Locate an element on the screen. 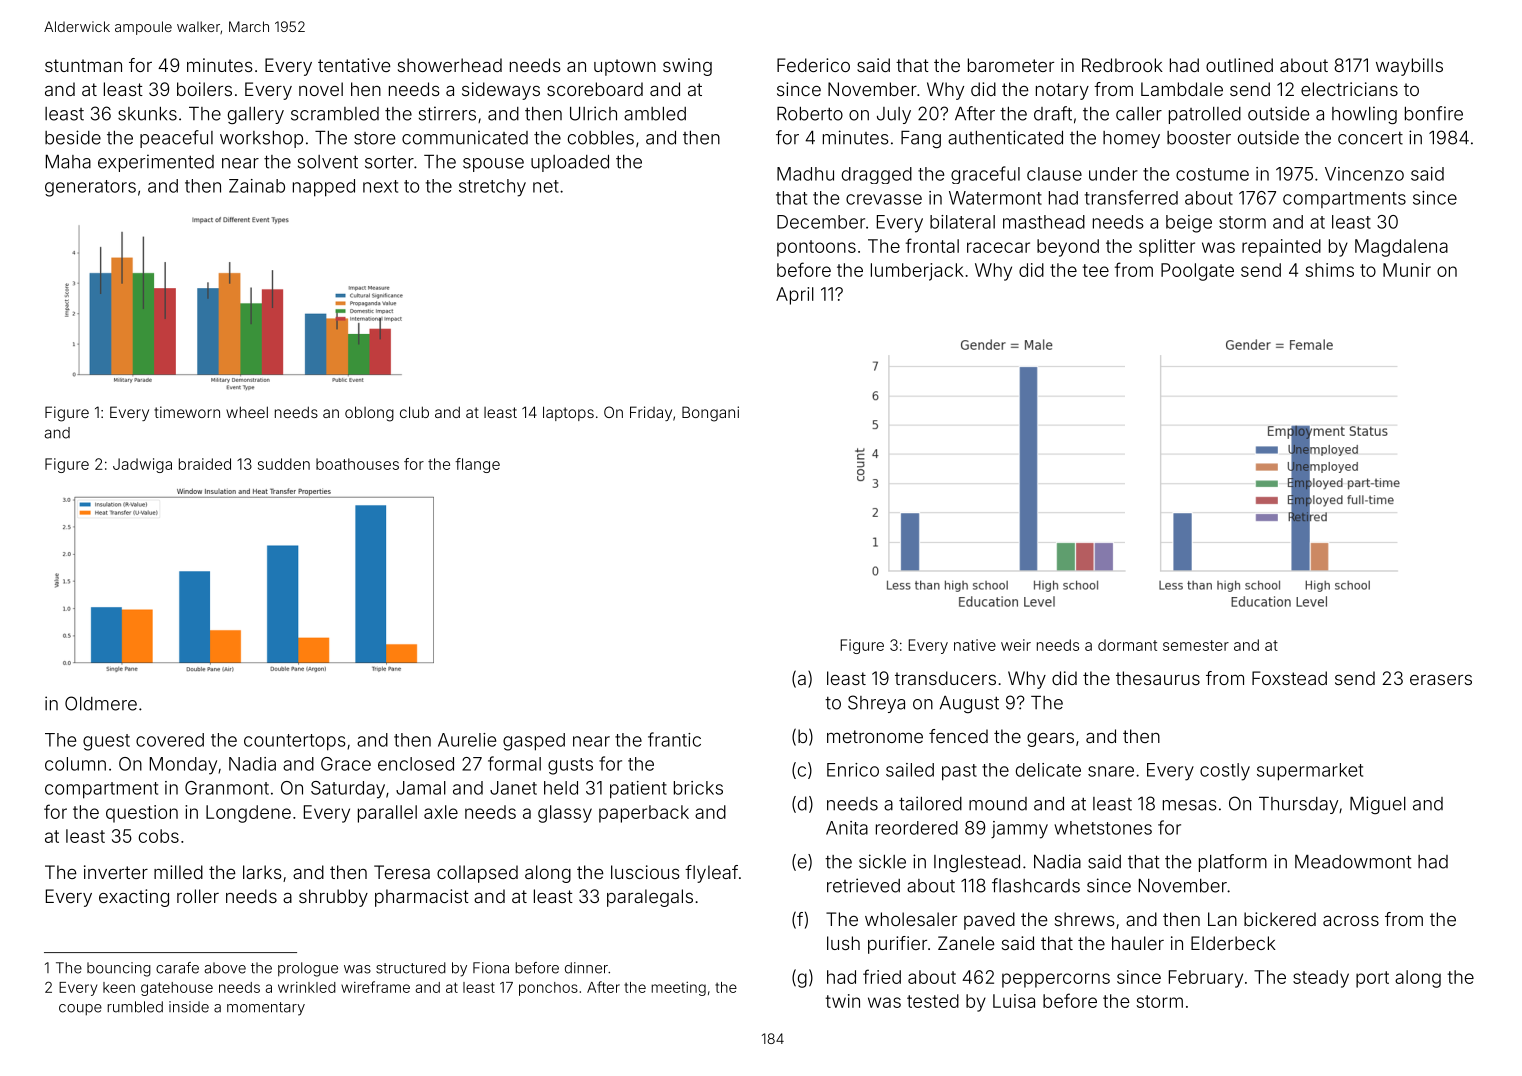 This screenshot has height=1076, width=1522. under is located at coordinates (1113, 174).
